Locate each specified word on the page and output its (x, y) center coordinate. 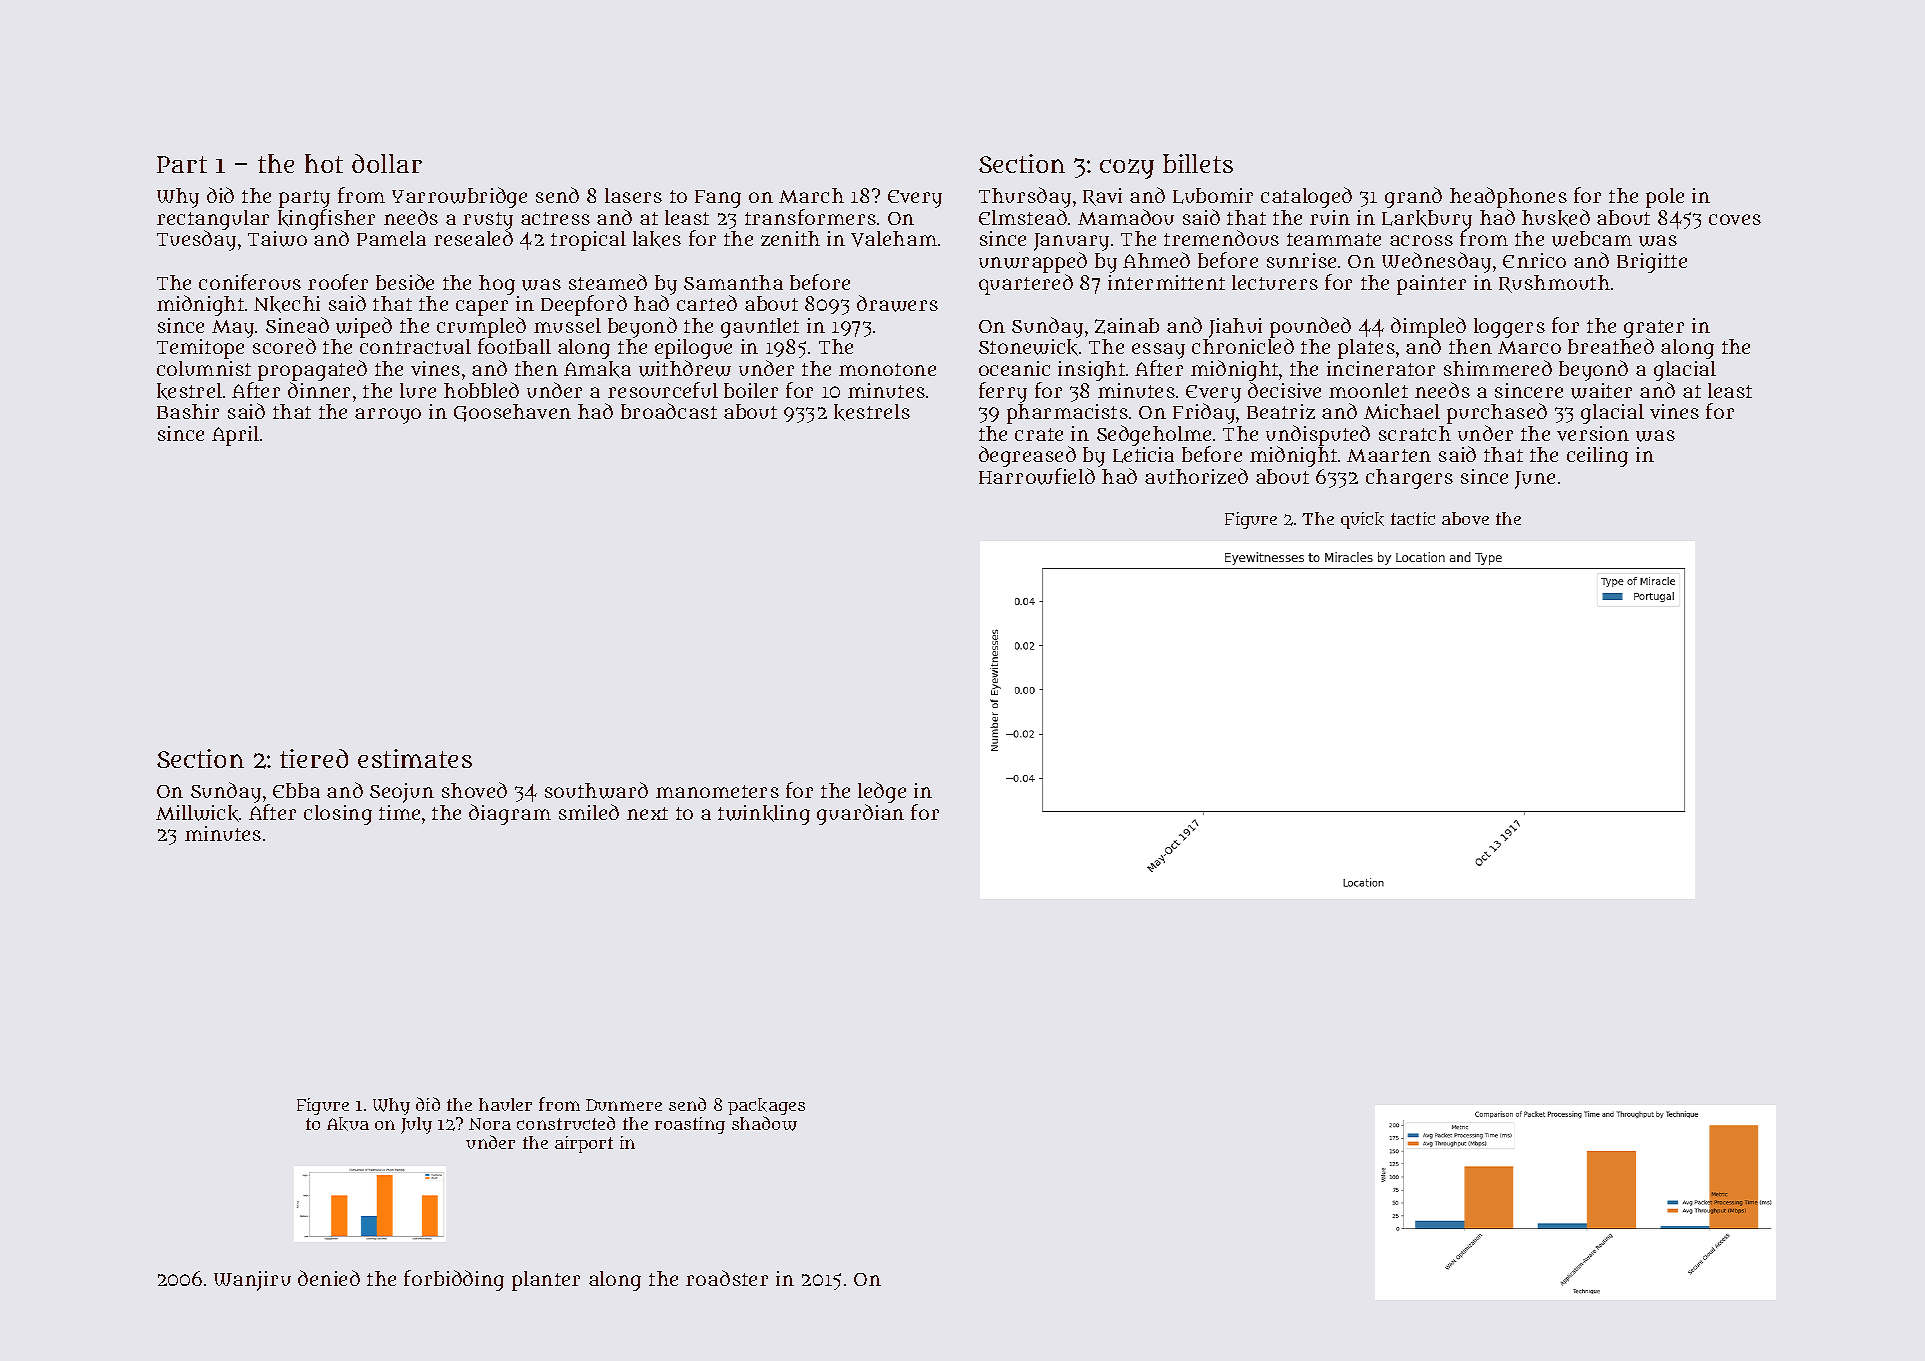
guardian (860, 814)
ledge (882, 792)
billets (1198, 163)
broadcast (669, 411)
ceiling (1597, 457)
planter (546, 1281)
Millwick (197, 813)
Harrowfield (1037, 476)
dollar (387, 163)
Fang (718, 199)
